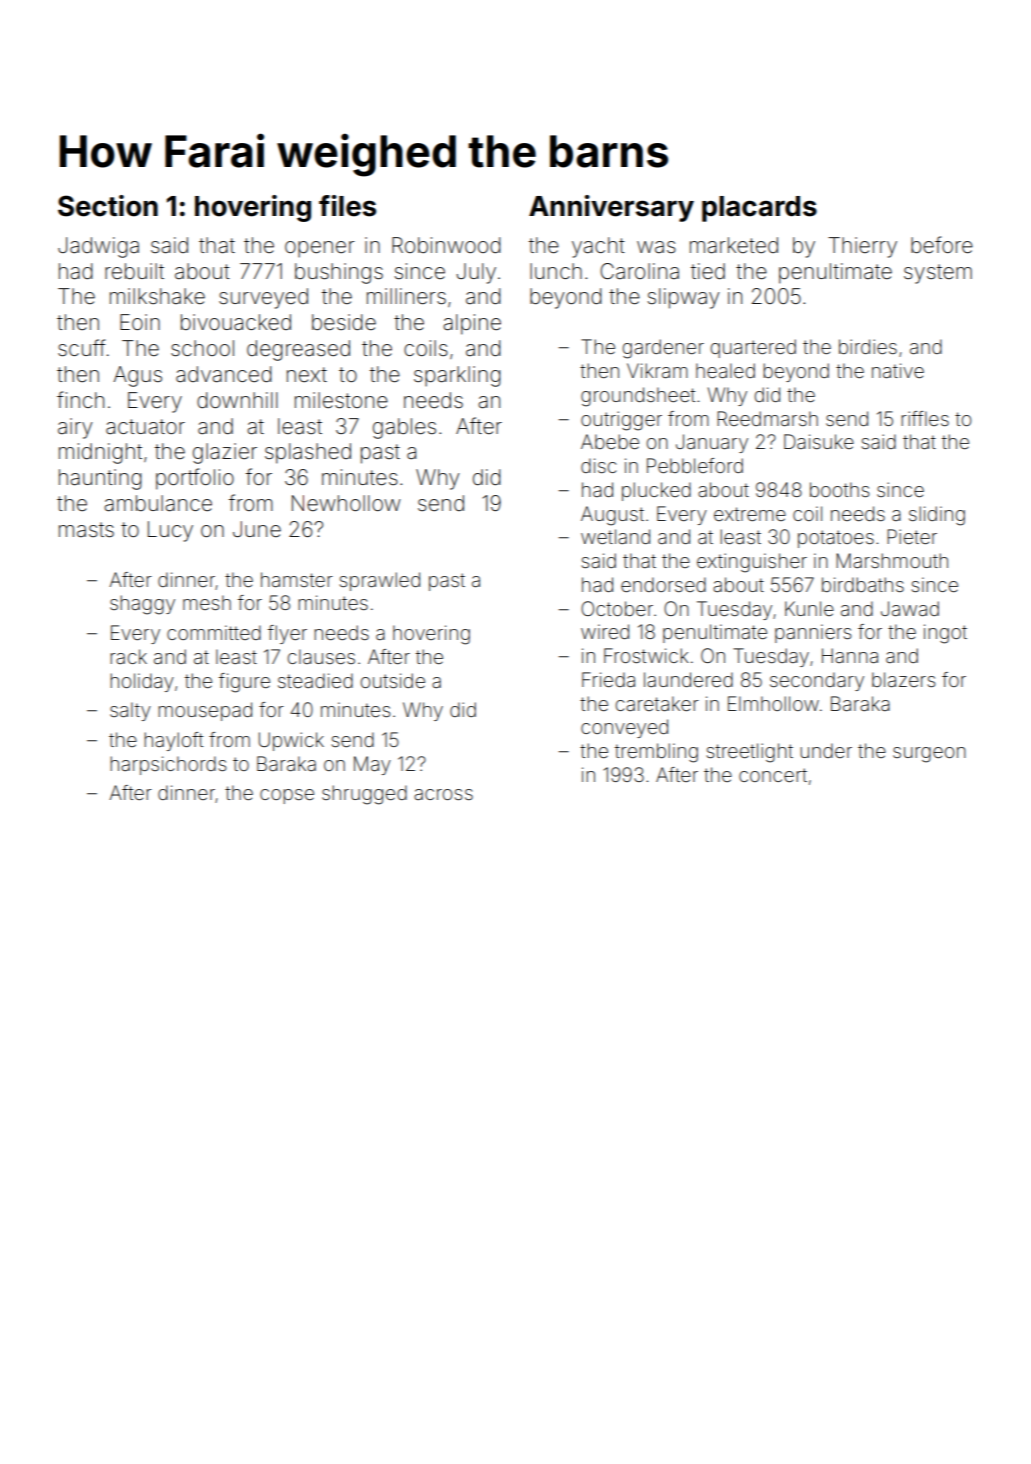 The image size is (1031, 1464). I want to click on figure, so click(244, 683).
